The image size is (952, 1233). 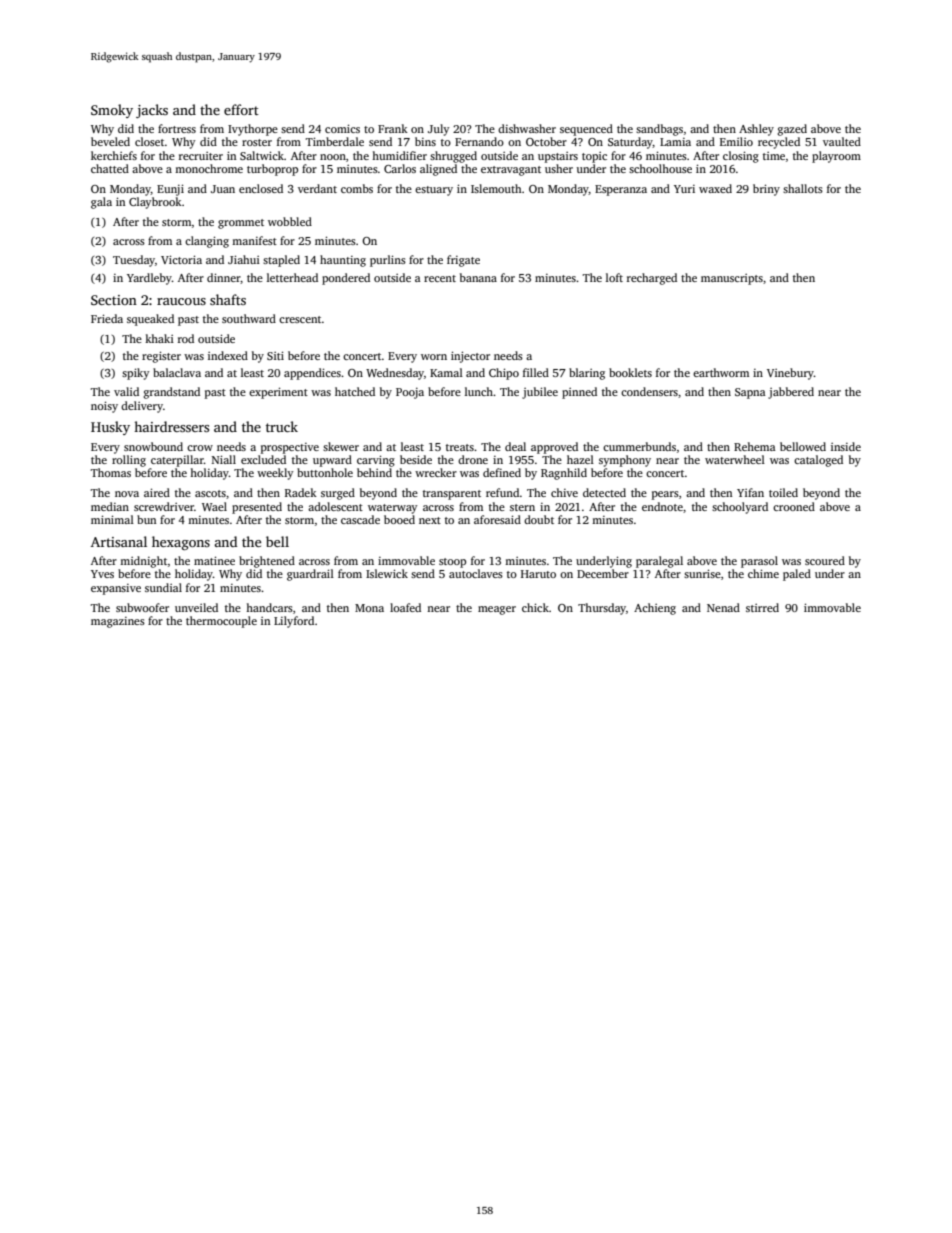 What do you see at coordinates (470, 357) in the screenshot?
I see `injector` at bounding box center [470, 357].
